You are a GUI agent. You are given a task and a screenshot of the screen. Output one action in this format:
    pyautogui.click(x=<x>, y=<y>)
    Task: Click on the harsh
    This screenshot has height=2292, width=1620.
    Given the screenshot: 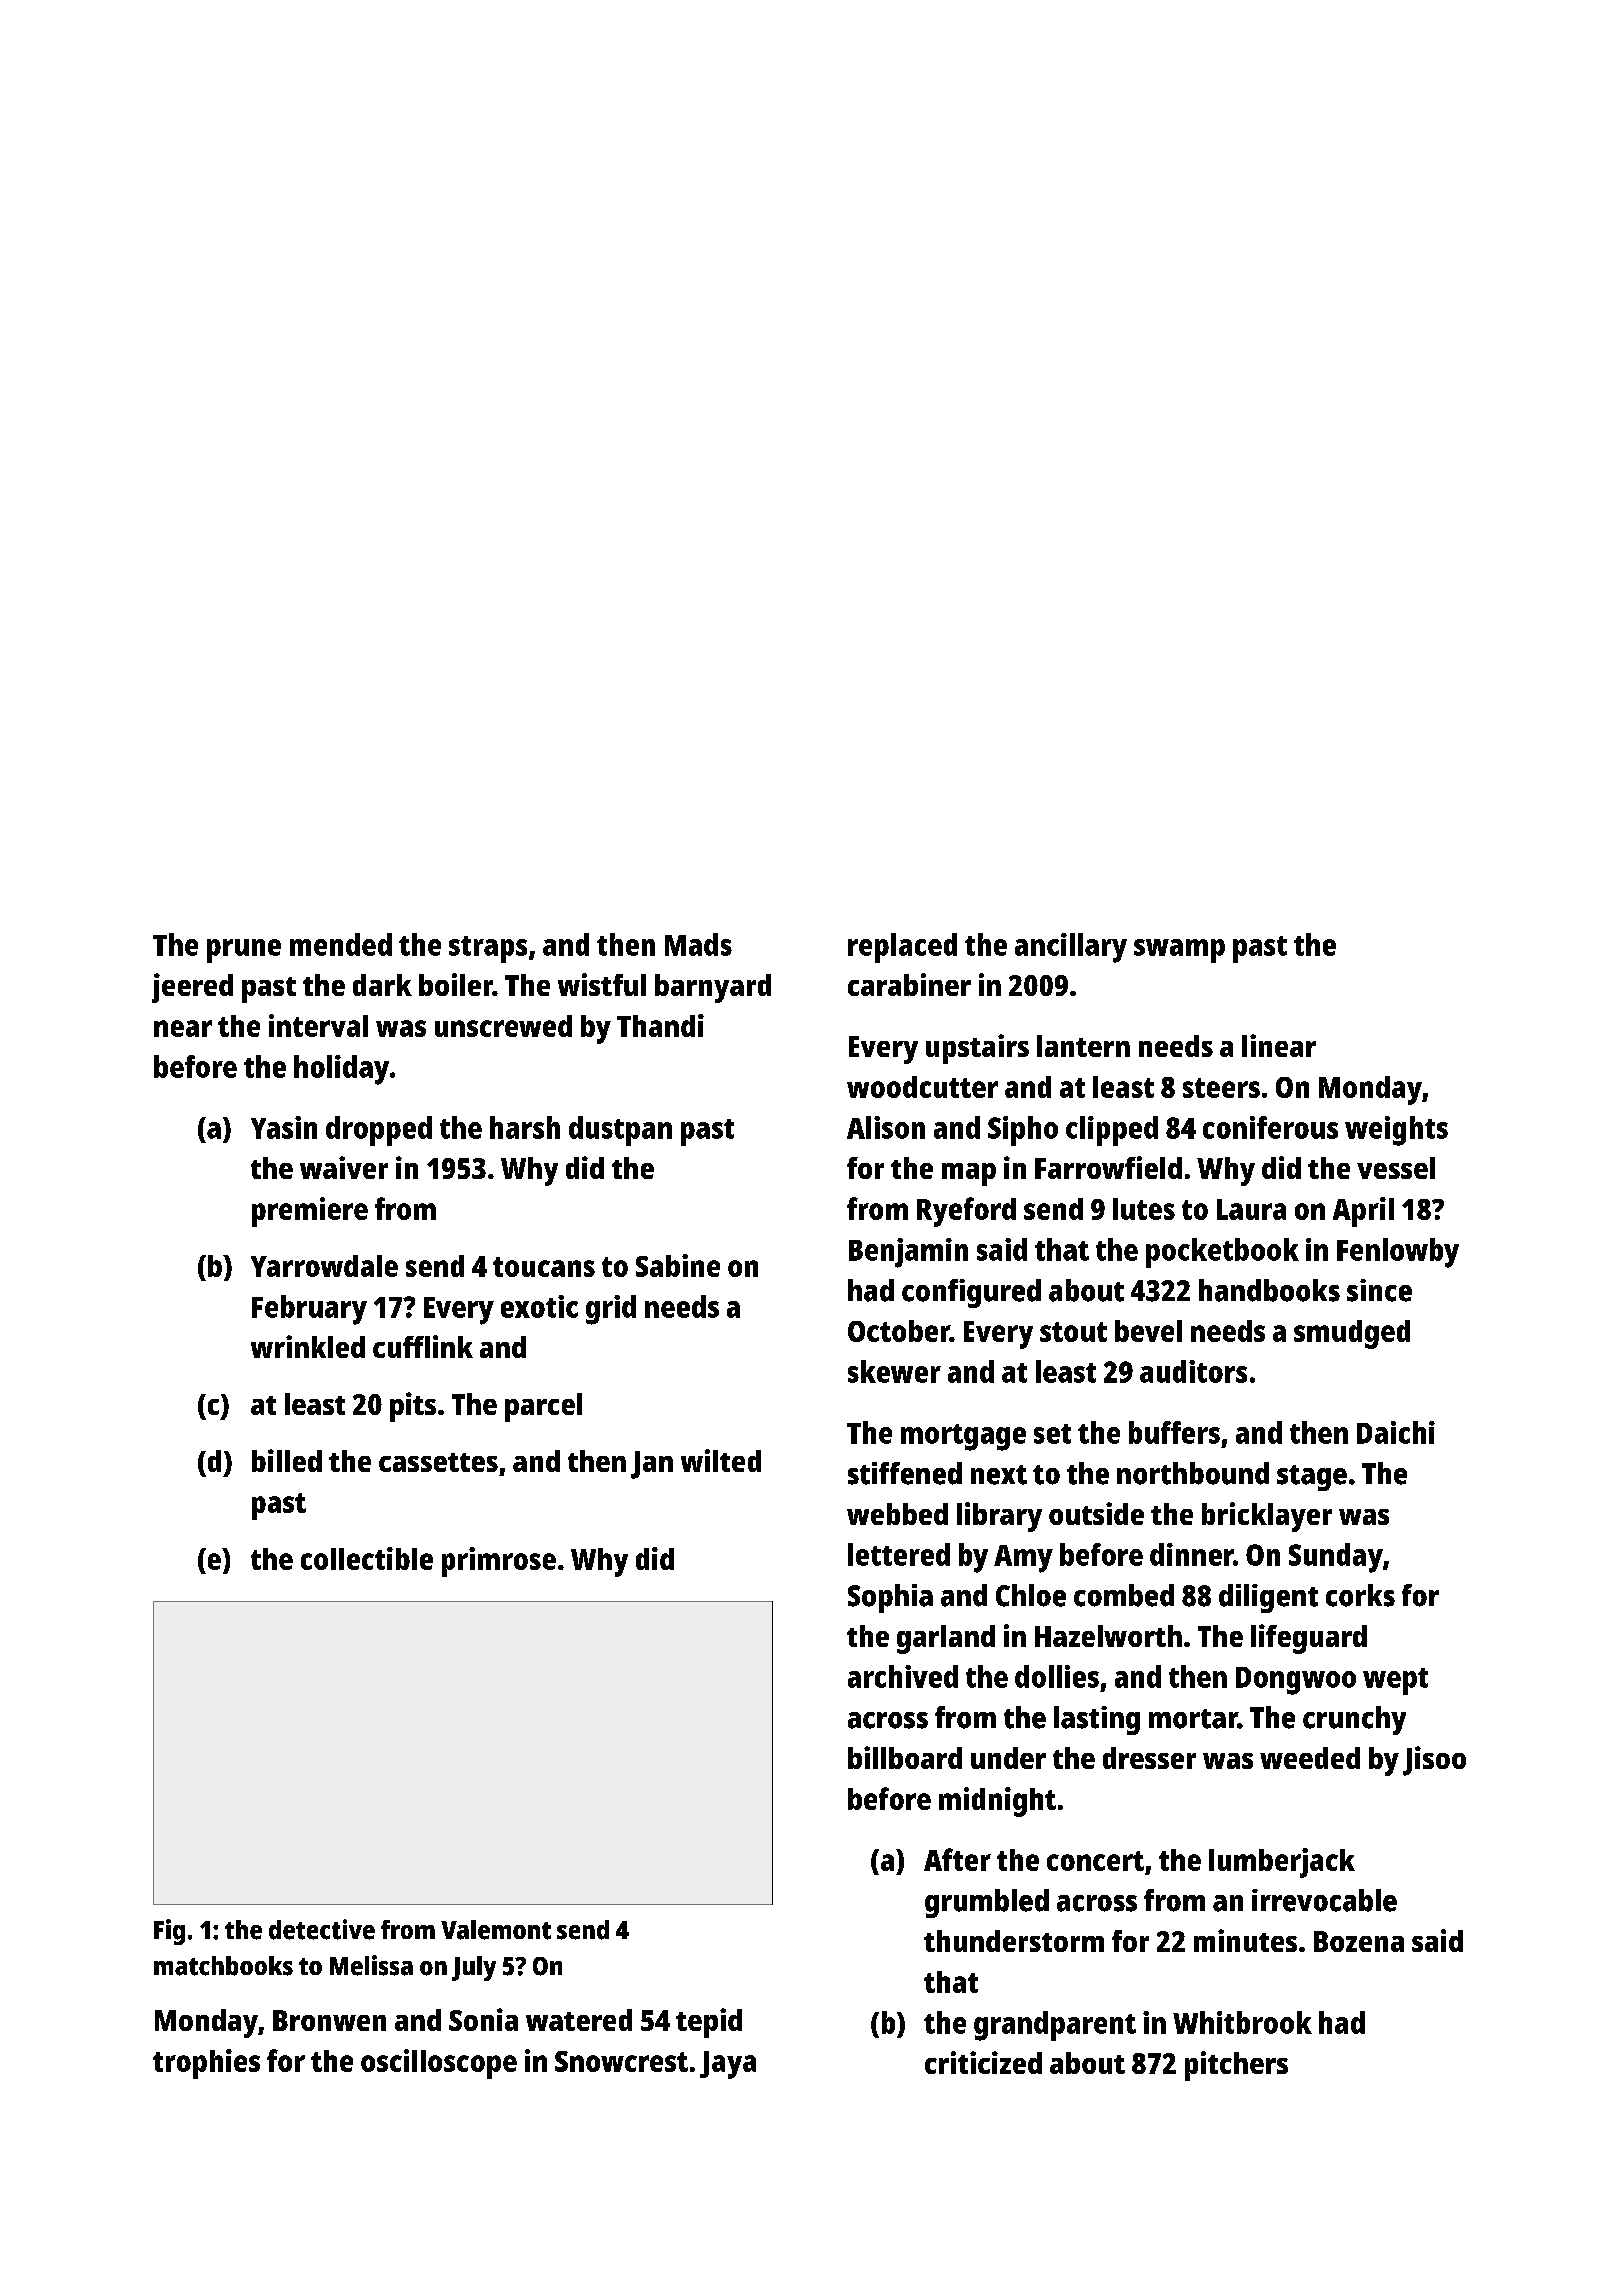 What is the action you would take?
    pyautogui.click(x=525, y=1127)
